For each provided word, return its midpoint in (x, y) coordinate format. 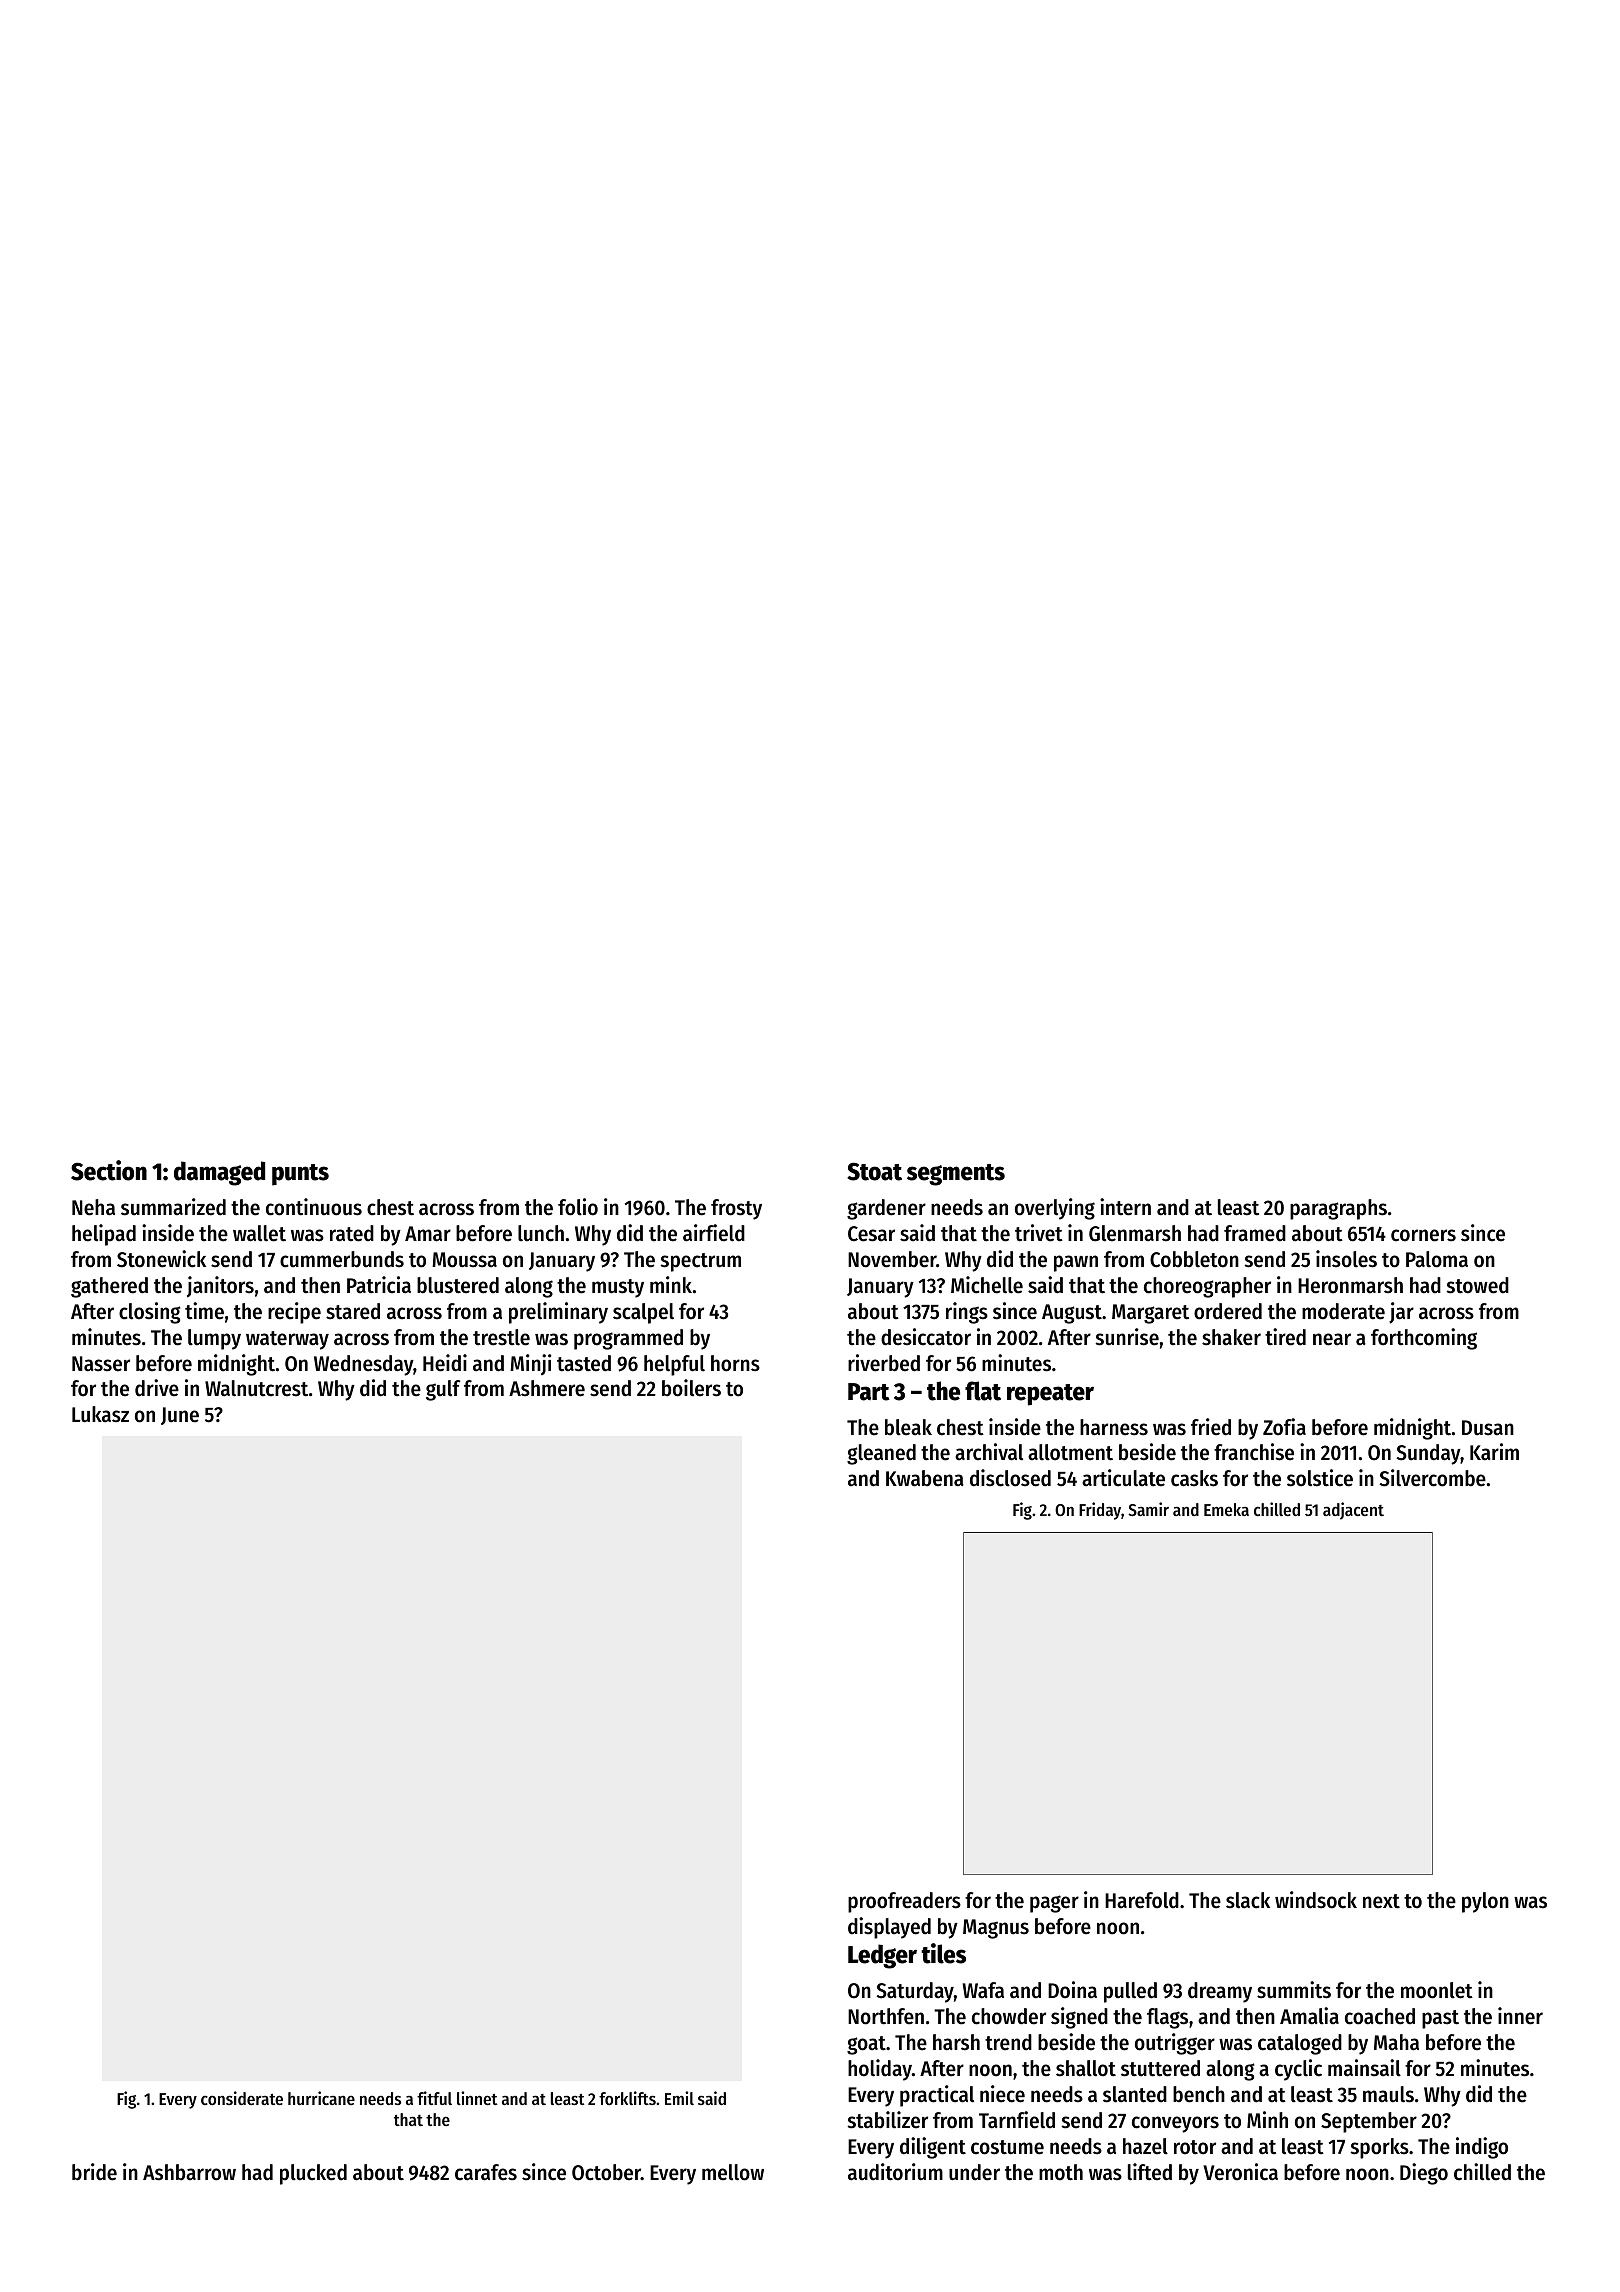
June (180, 1416)
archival (989, 1452)
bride (94, 2172)
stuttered (1160, 2068)
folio (578, 1207)
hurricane (321, 2098)
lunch (541, 1233)
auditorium (895, 2172)
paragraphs (1338, 1209)
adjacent (1353, 1511)
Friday (1100, 1511)
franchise (1254, 1452)
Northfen (886, 2016)
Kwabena (925, 1478)
